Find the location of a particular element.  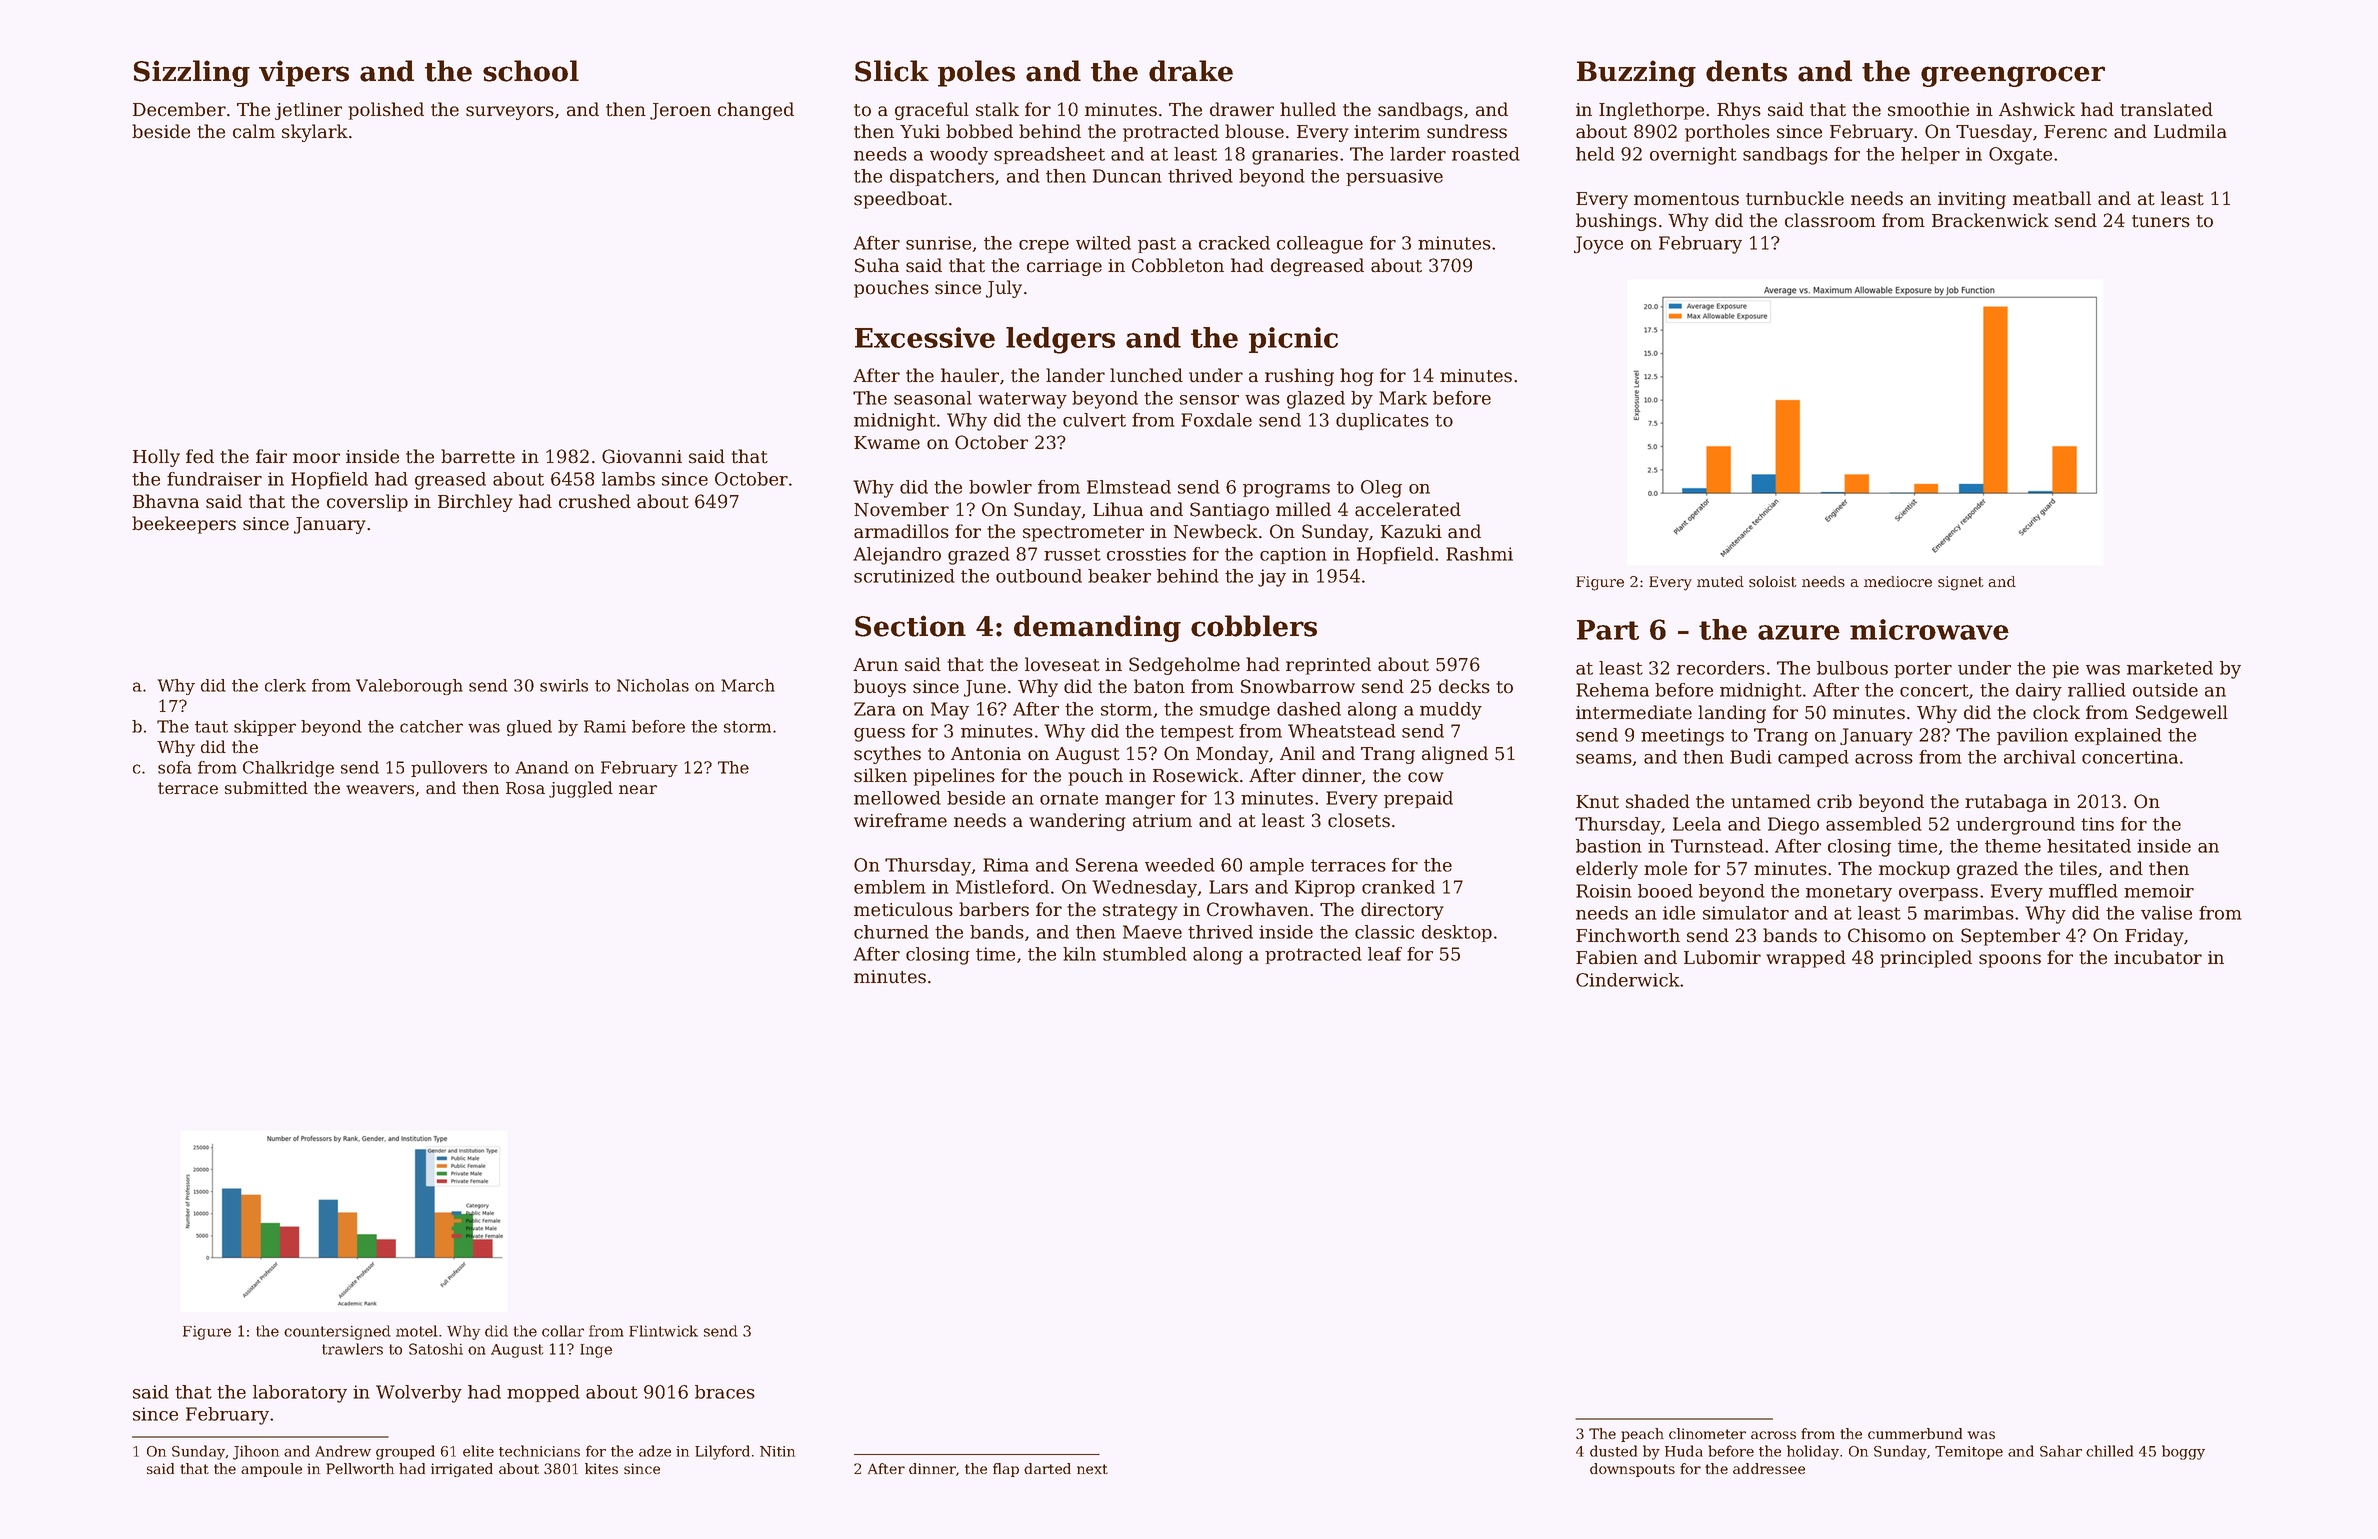

Bhavna is located at coordinates (166, 501).
